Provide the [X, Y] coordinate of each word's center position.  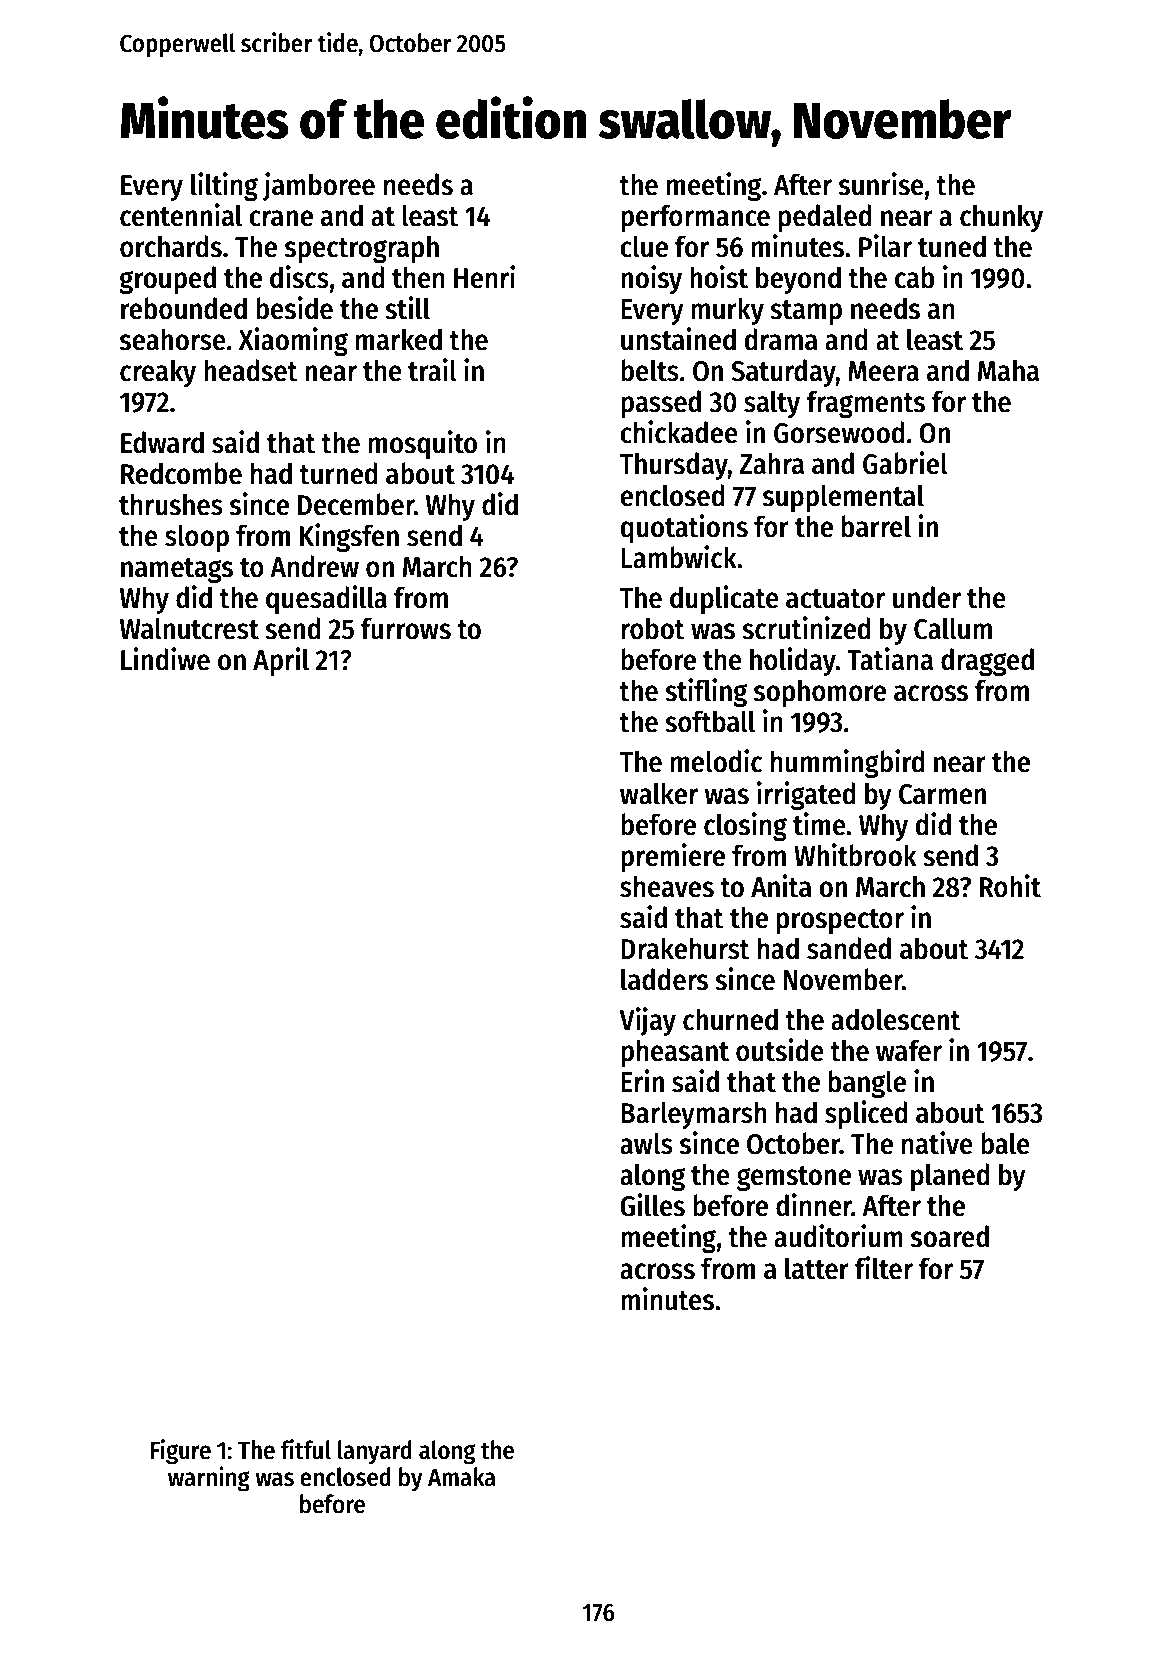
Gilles [652, 1205]
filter [884, 1268]
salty [772, 404]
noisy [651, 279]
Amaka [462, 1477]
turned [338, 473]
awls [646, 1143]
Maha [1008, 370]
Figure [181, 1452]
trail [432, 370]
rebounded [184, 308]
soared [950, 1236]
